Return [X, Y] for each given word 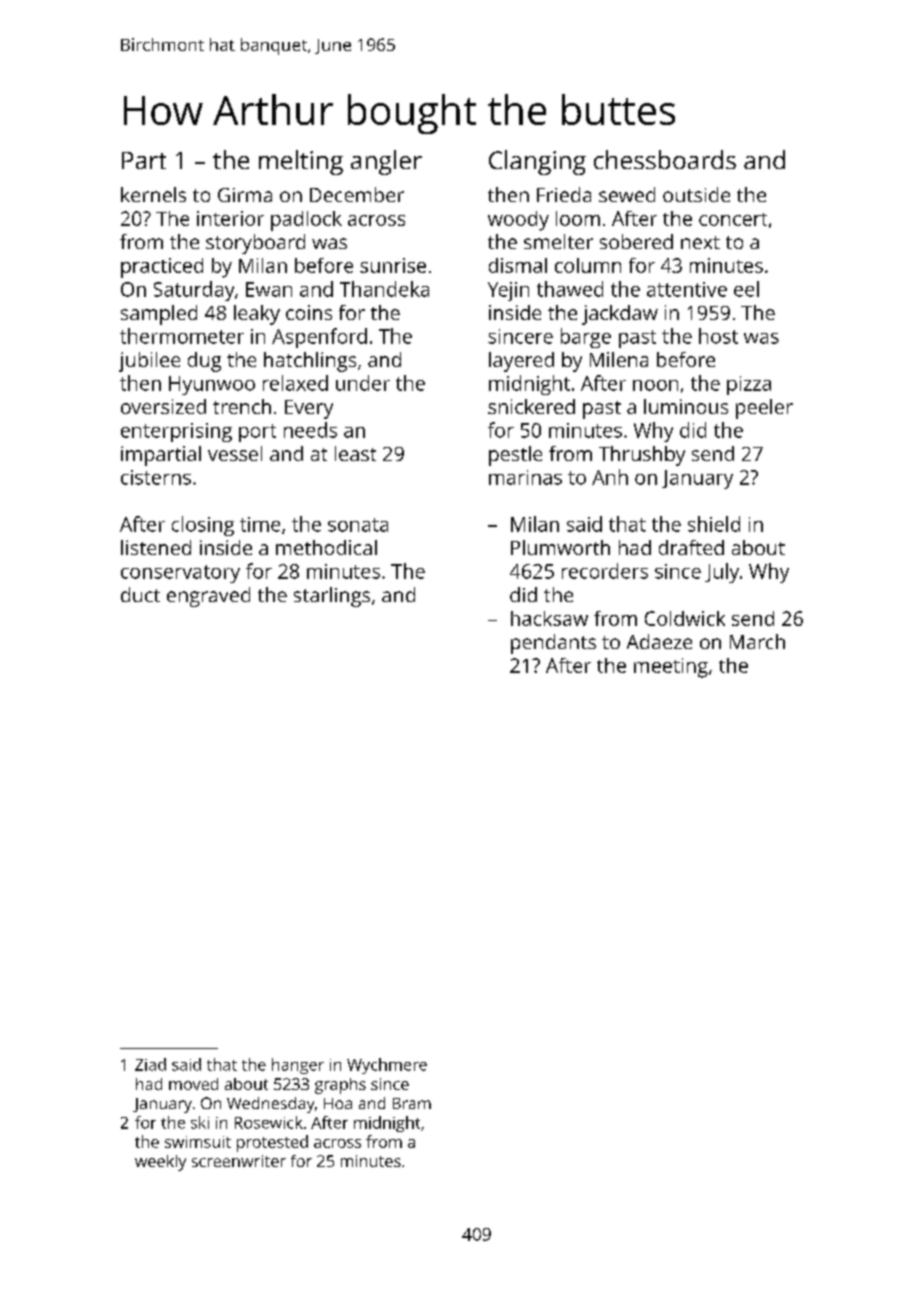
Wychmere [387, 1066]
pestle [515, 456]
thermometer [182, 336]
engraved [208, 597]
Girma [245, 195]
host [718, 336]
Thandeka [384, 289]
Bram [412, 1103]
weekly [160, 1163]
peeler [764, 409]
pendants [553, 644]
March [757, 641]
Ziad [150, 1064]
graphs [340, 1086]
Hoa [338, 1103]
